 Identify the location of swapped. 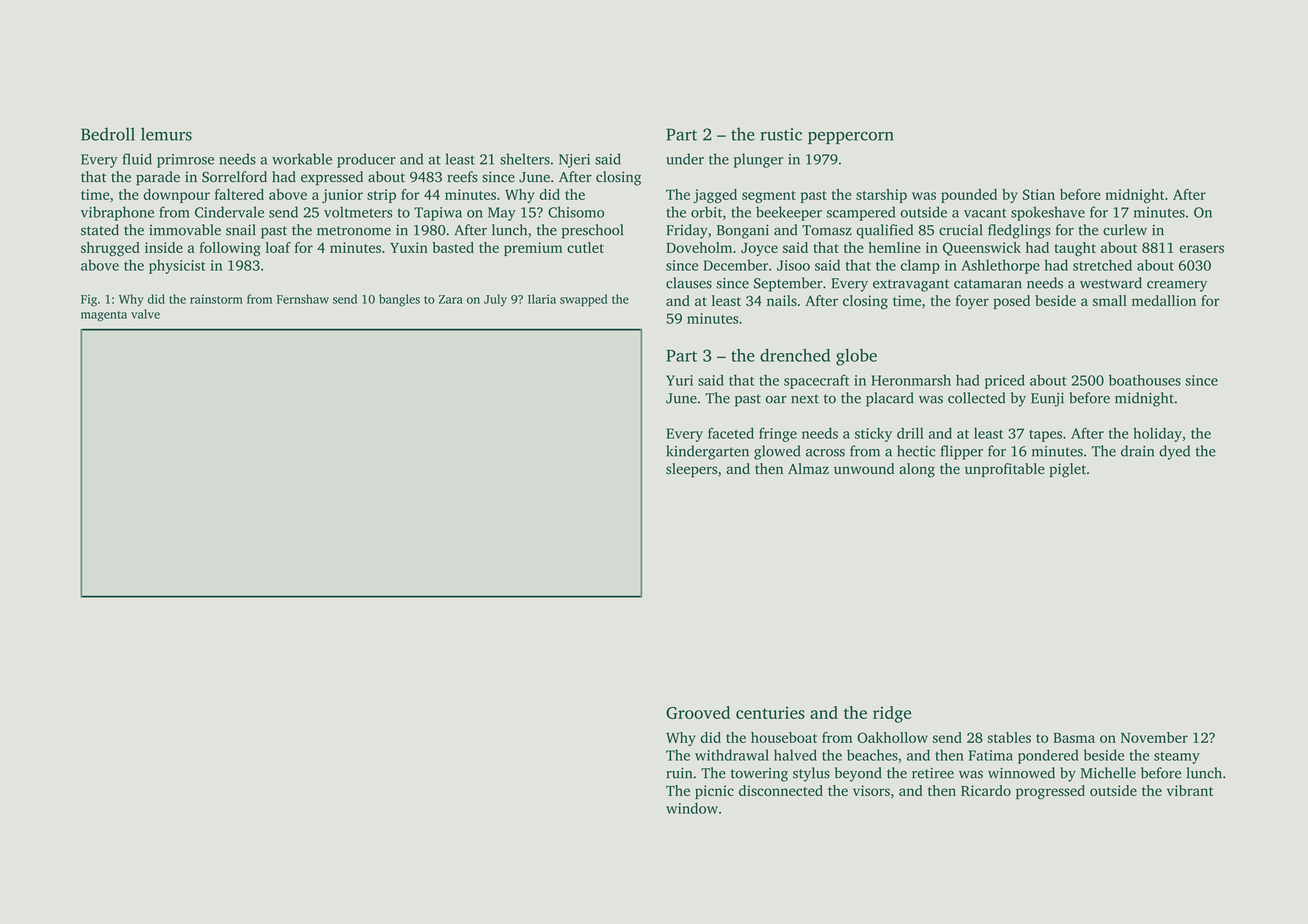
(583, 300).
